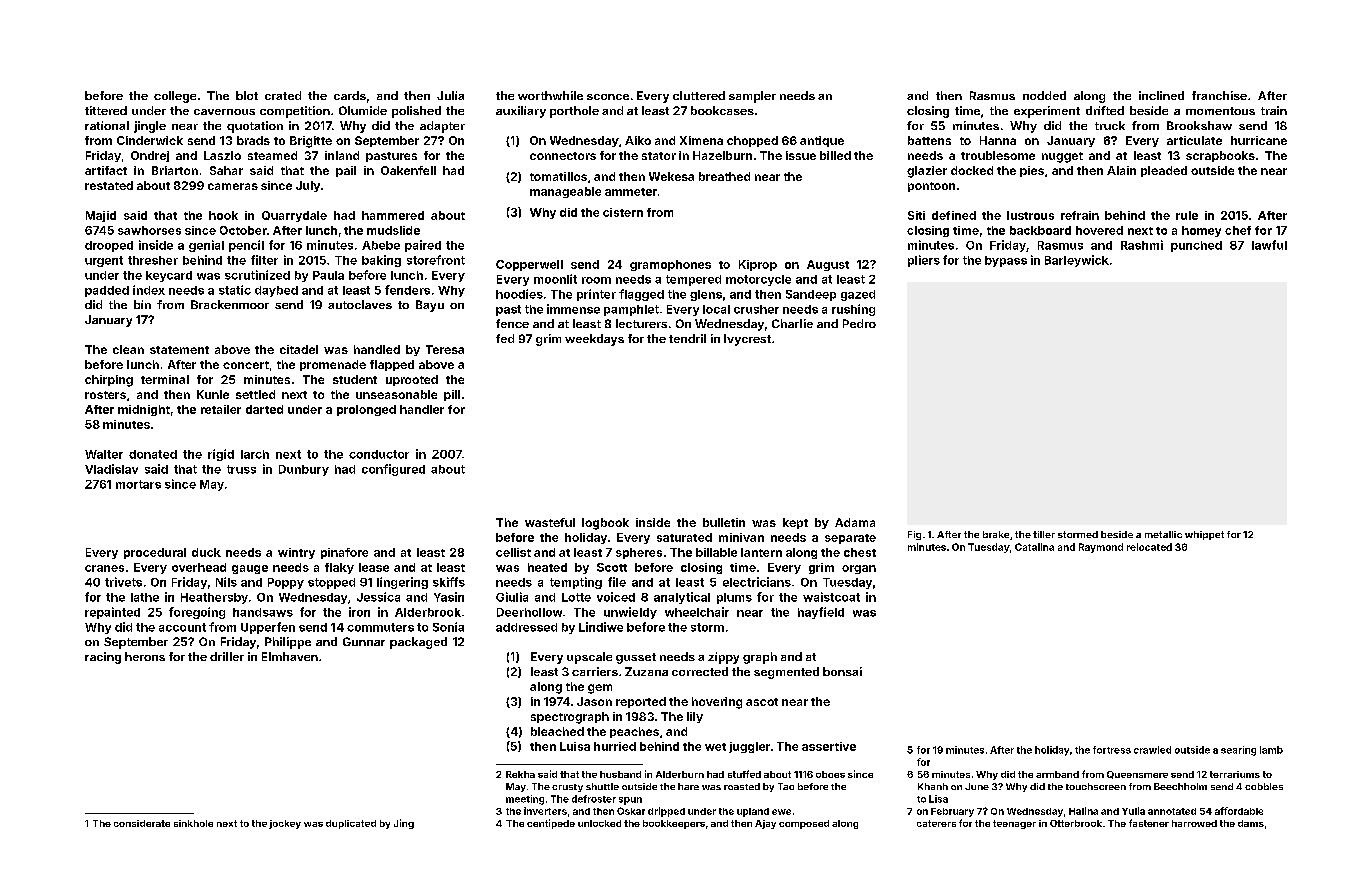 This screenshot has width=1372, height=887. What do you see at coordinates (859, 323) in the screenshot?
I see `Pedro` at bounding box center [859, 323].
